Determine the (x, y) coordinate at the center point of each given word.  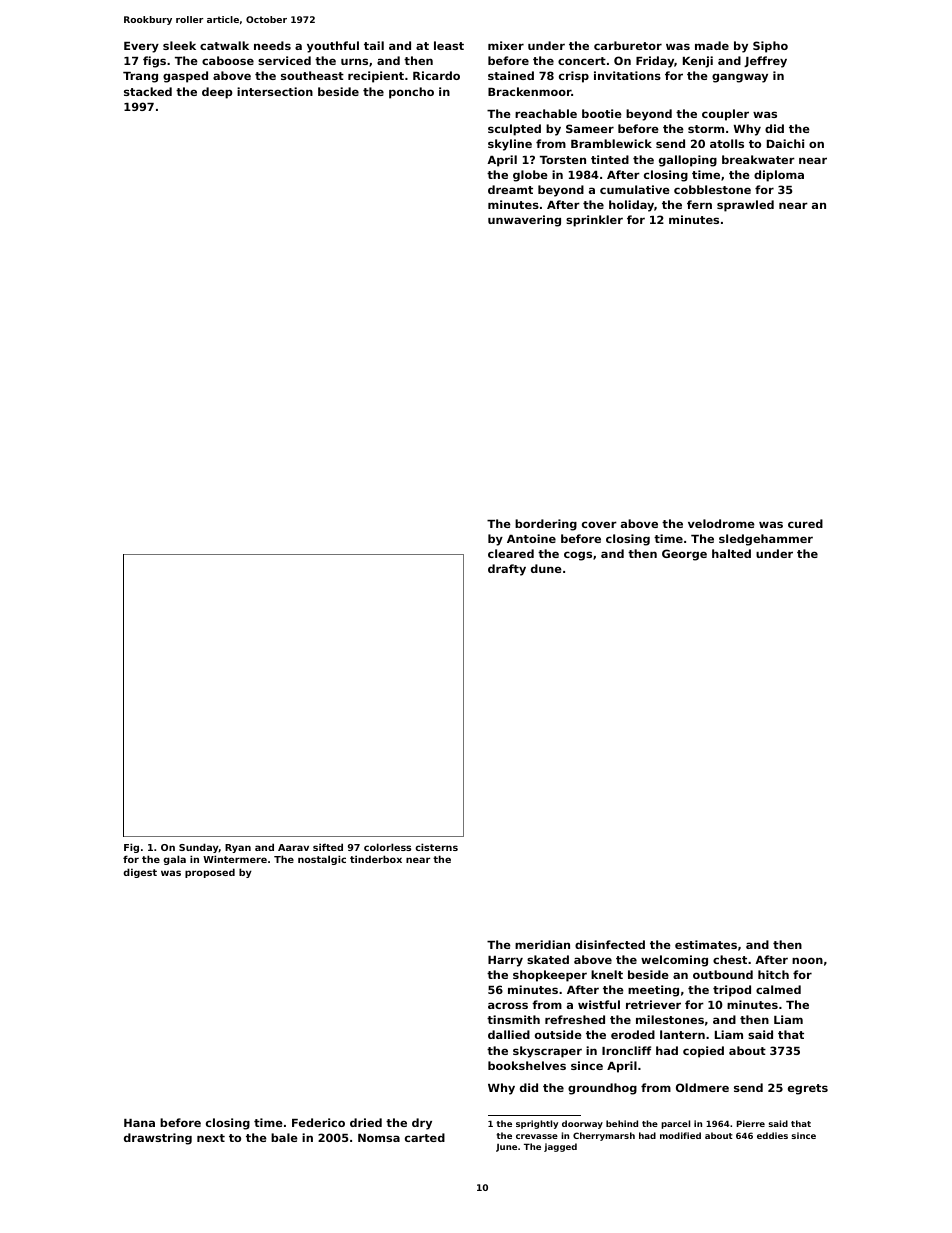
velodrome (721, 523)
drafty (507, 570)
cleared (511, 553)
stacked (148, 91)
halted (731, 553)
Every (141, 47)
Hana (139, 1123)
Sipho (770, 47)
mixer (506, 45)
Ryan (238, 848)
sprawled (745, 206)
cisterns (436, 847)
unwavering (524, 221)
